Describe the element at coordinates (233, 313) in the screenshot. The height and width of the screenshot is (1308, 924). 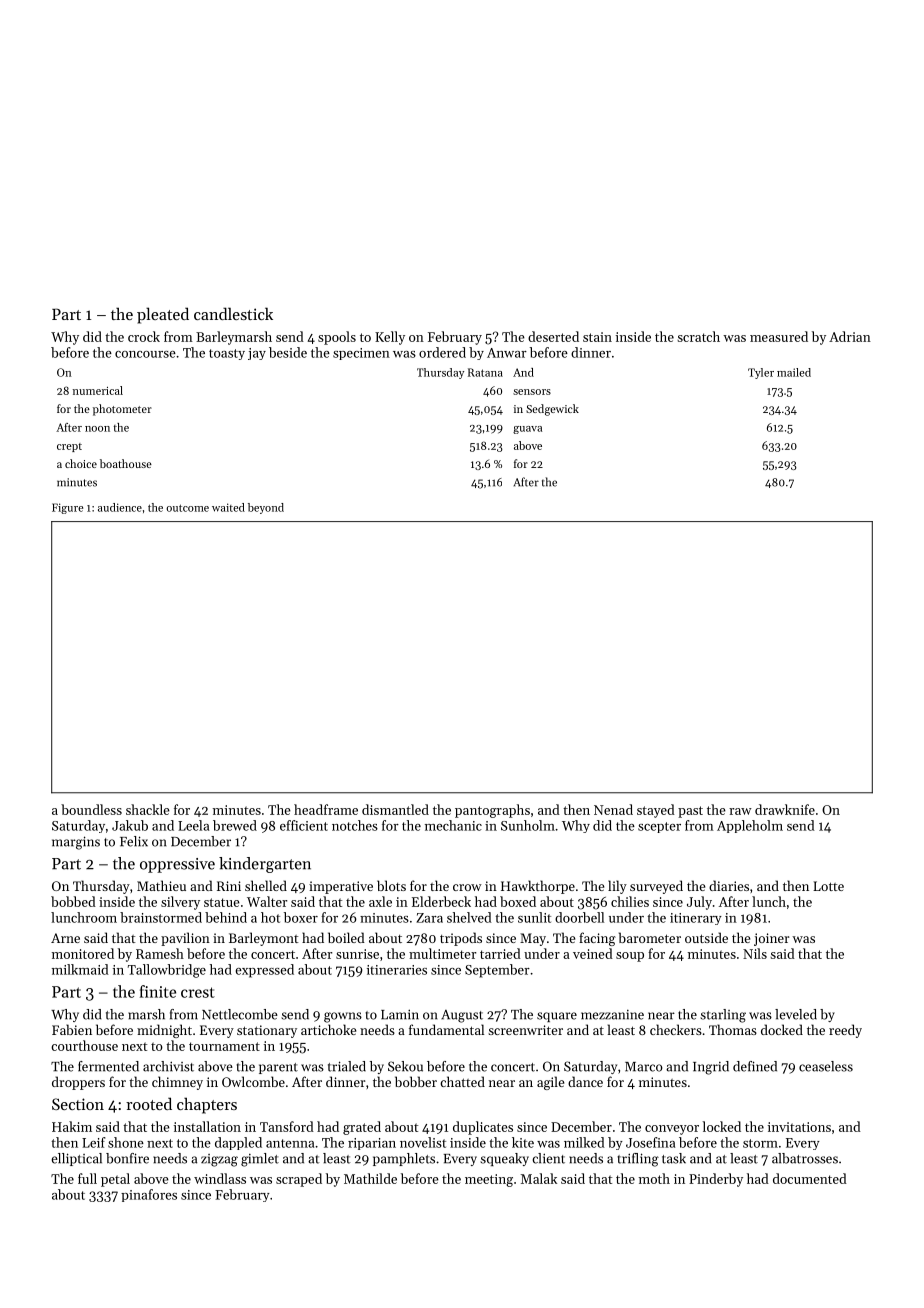
I see `candlestick` at that location.
